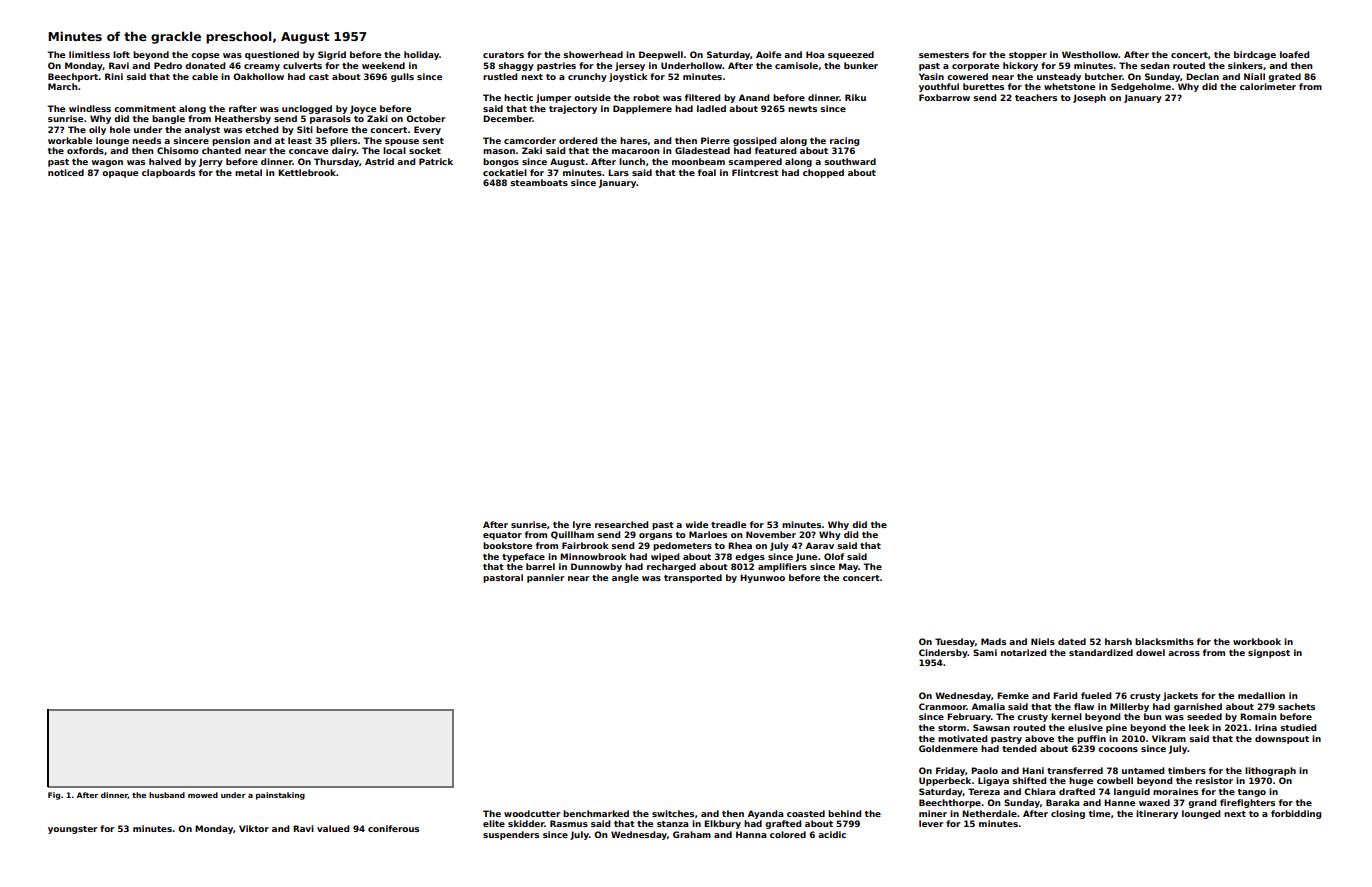 The height and width of the image is (887, 1372). What do you see at coordinates (572, 535) in the image?
I see `Quillham` at bounding box center [572, 535].
